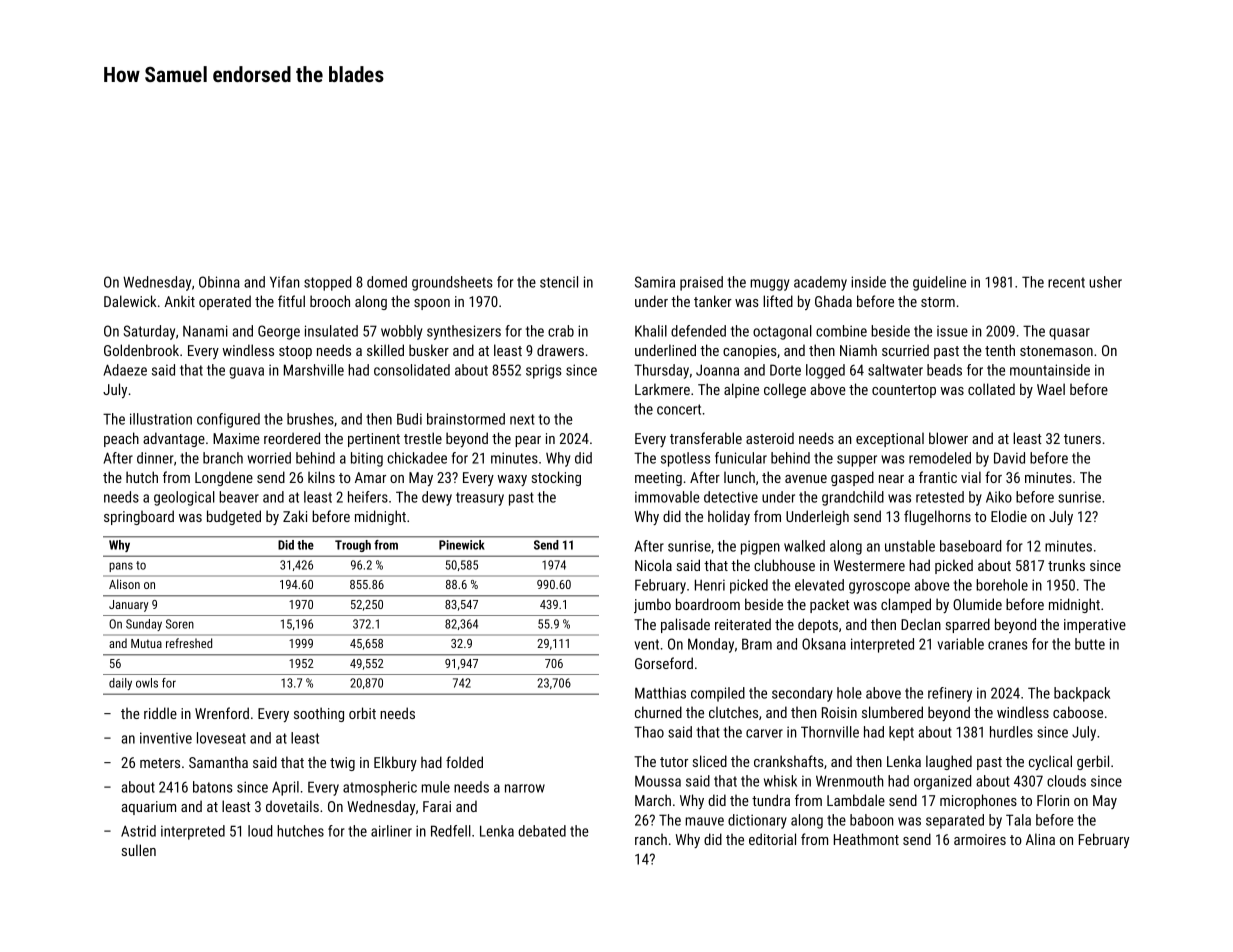  I want to click on daily, so click(120, 684).
